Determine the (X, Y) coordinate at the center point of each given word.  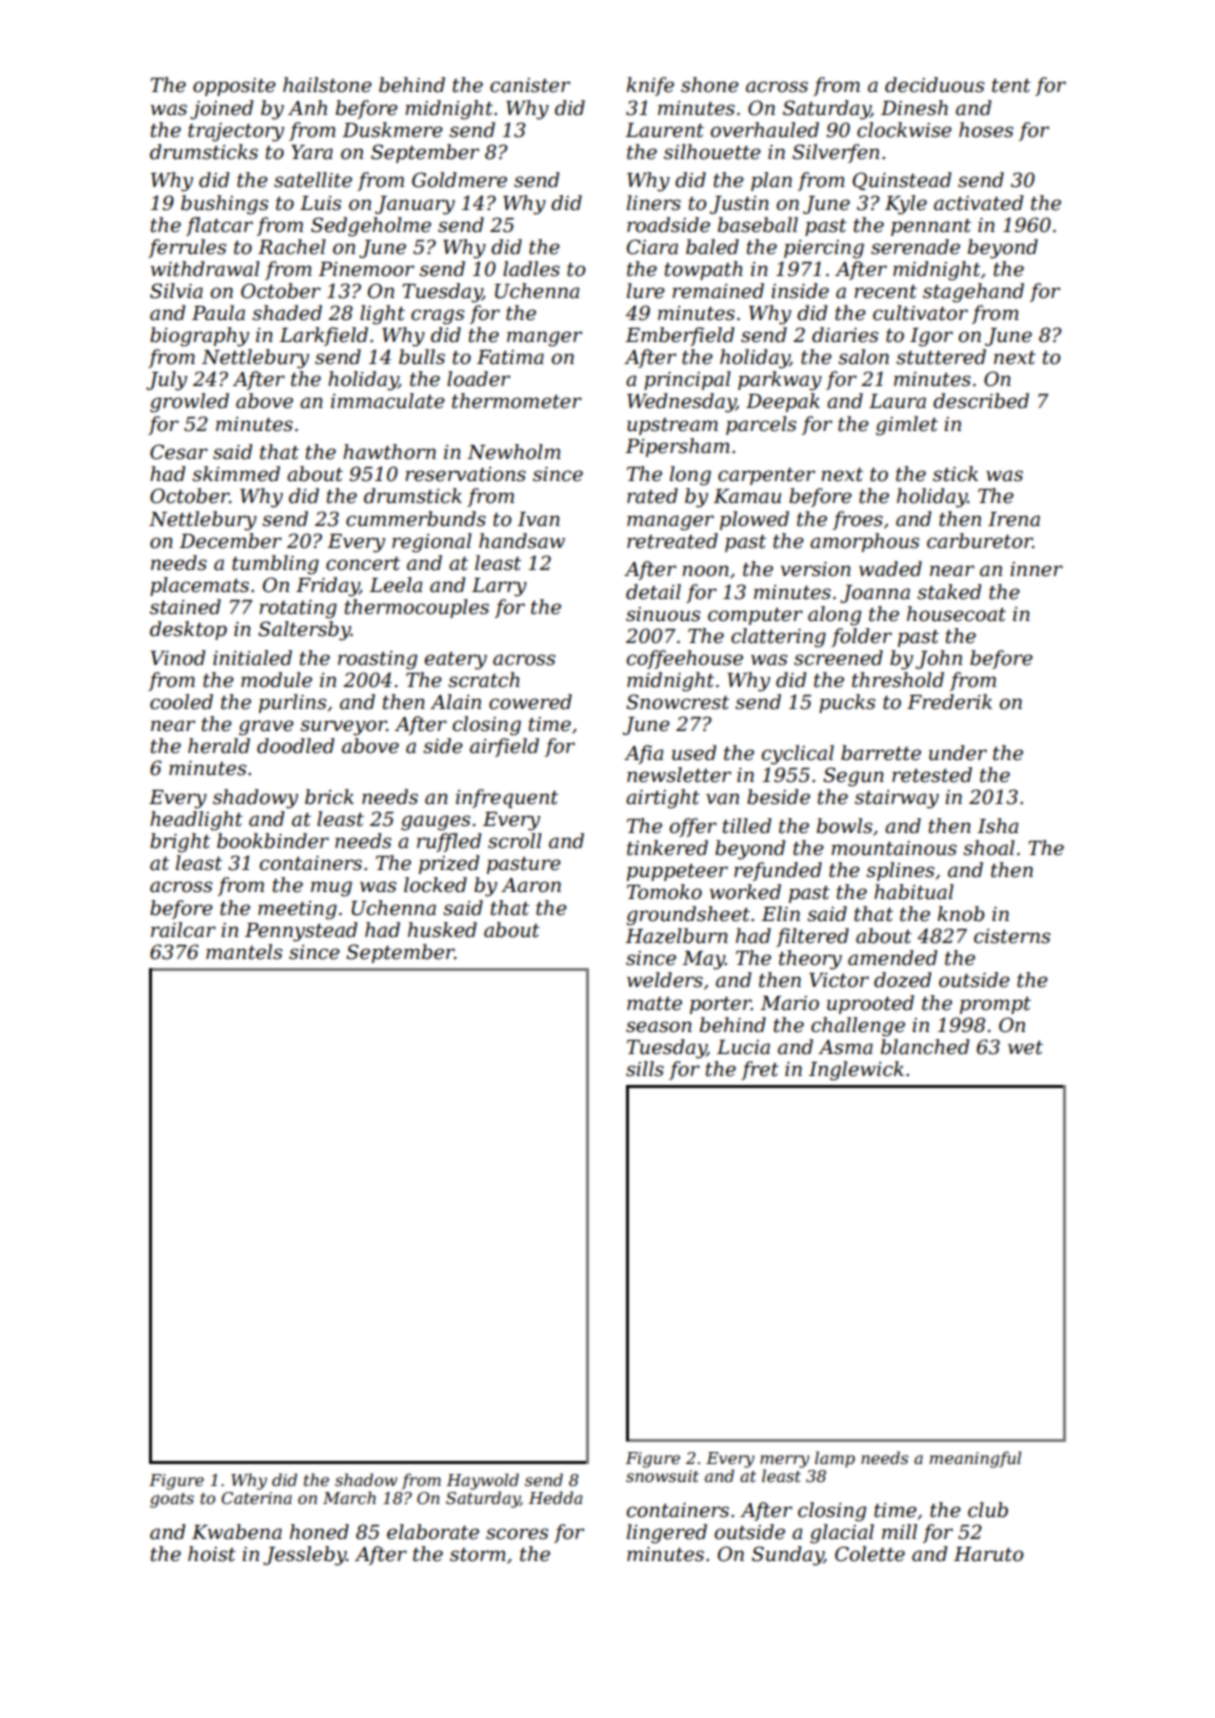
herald (219, 746)
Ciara (652, 247)
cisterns (1012, 936)
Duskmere (392, 130)
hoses (986, 130)
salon (863, 357)
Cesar (179, 452)
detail (653, 592)
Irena (1014, 519)
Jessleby (305, 1556)
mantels (244, 952)
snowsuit (662, 1476)
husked (442, 930)
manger (544, 339)
